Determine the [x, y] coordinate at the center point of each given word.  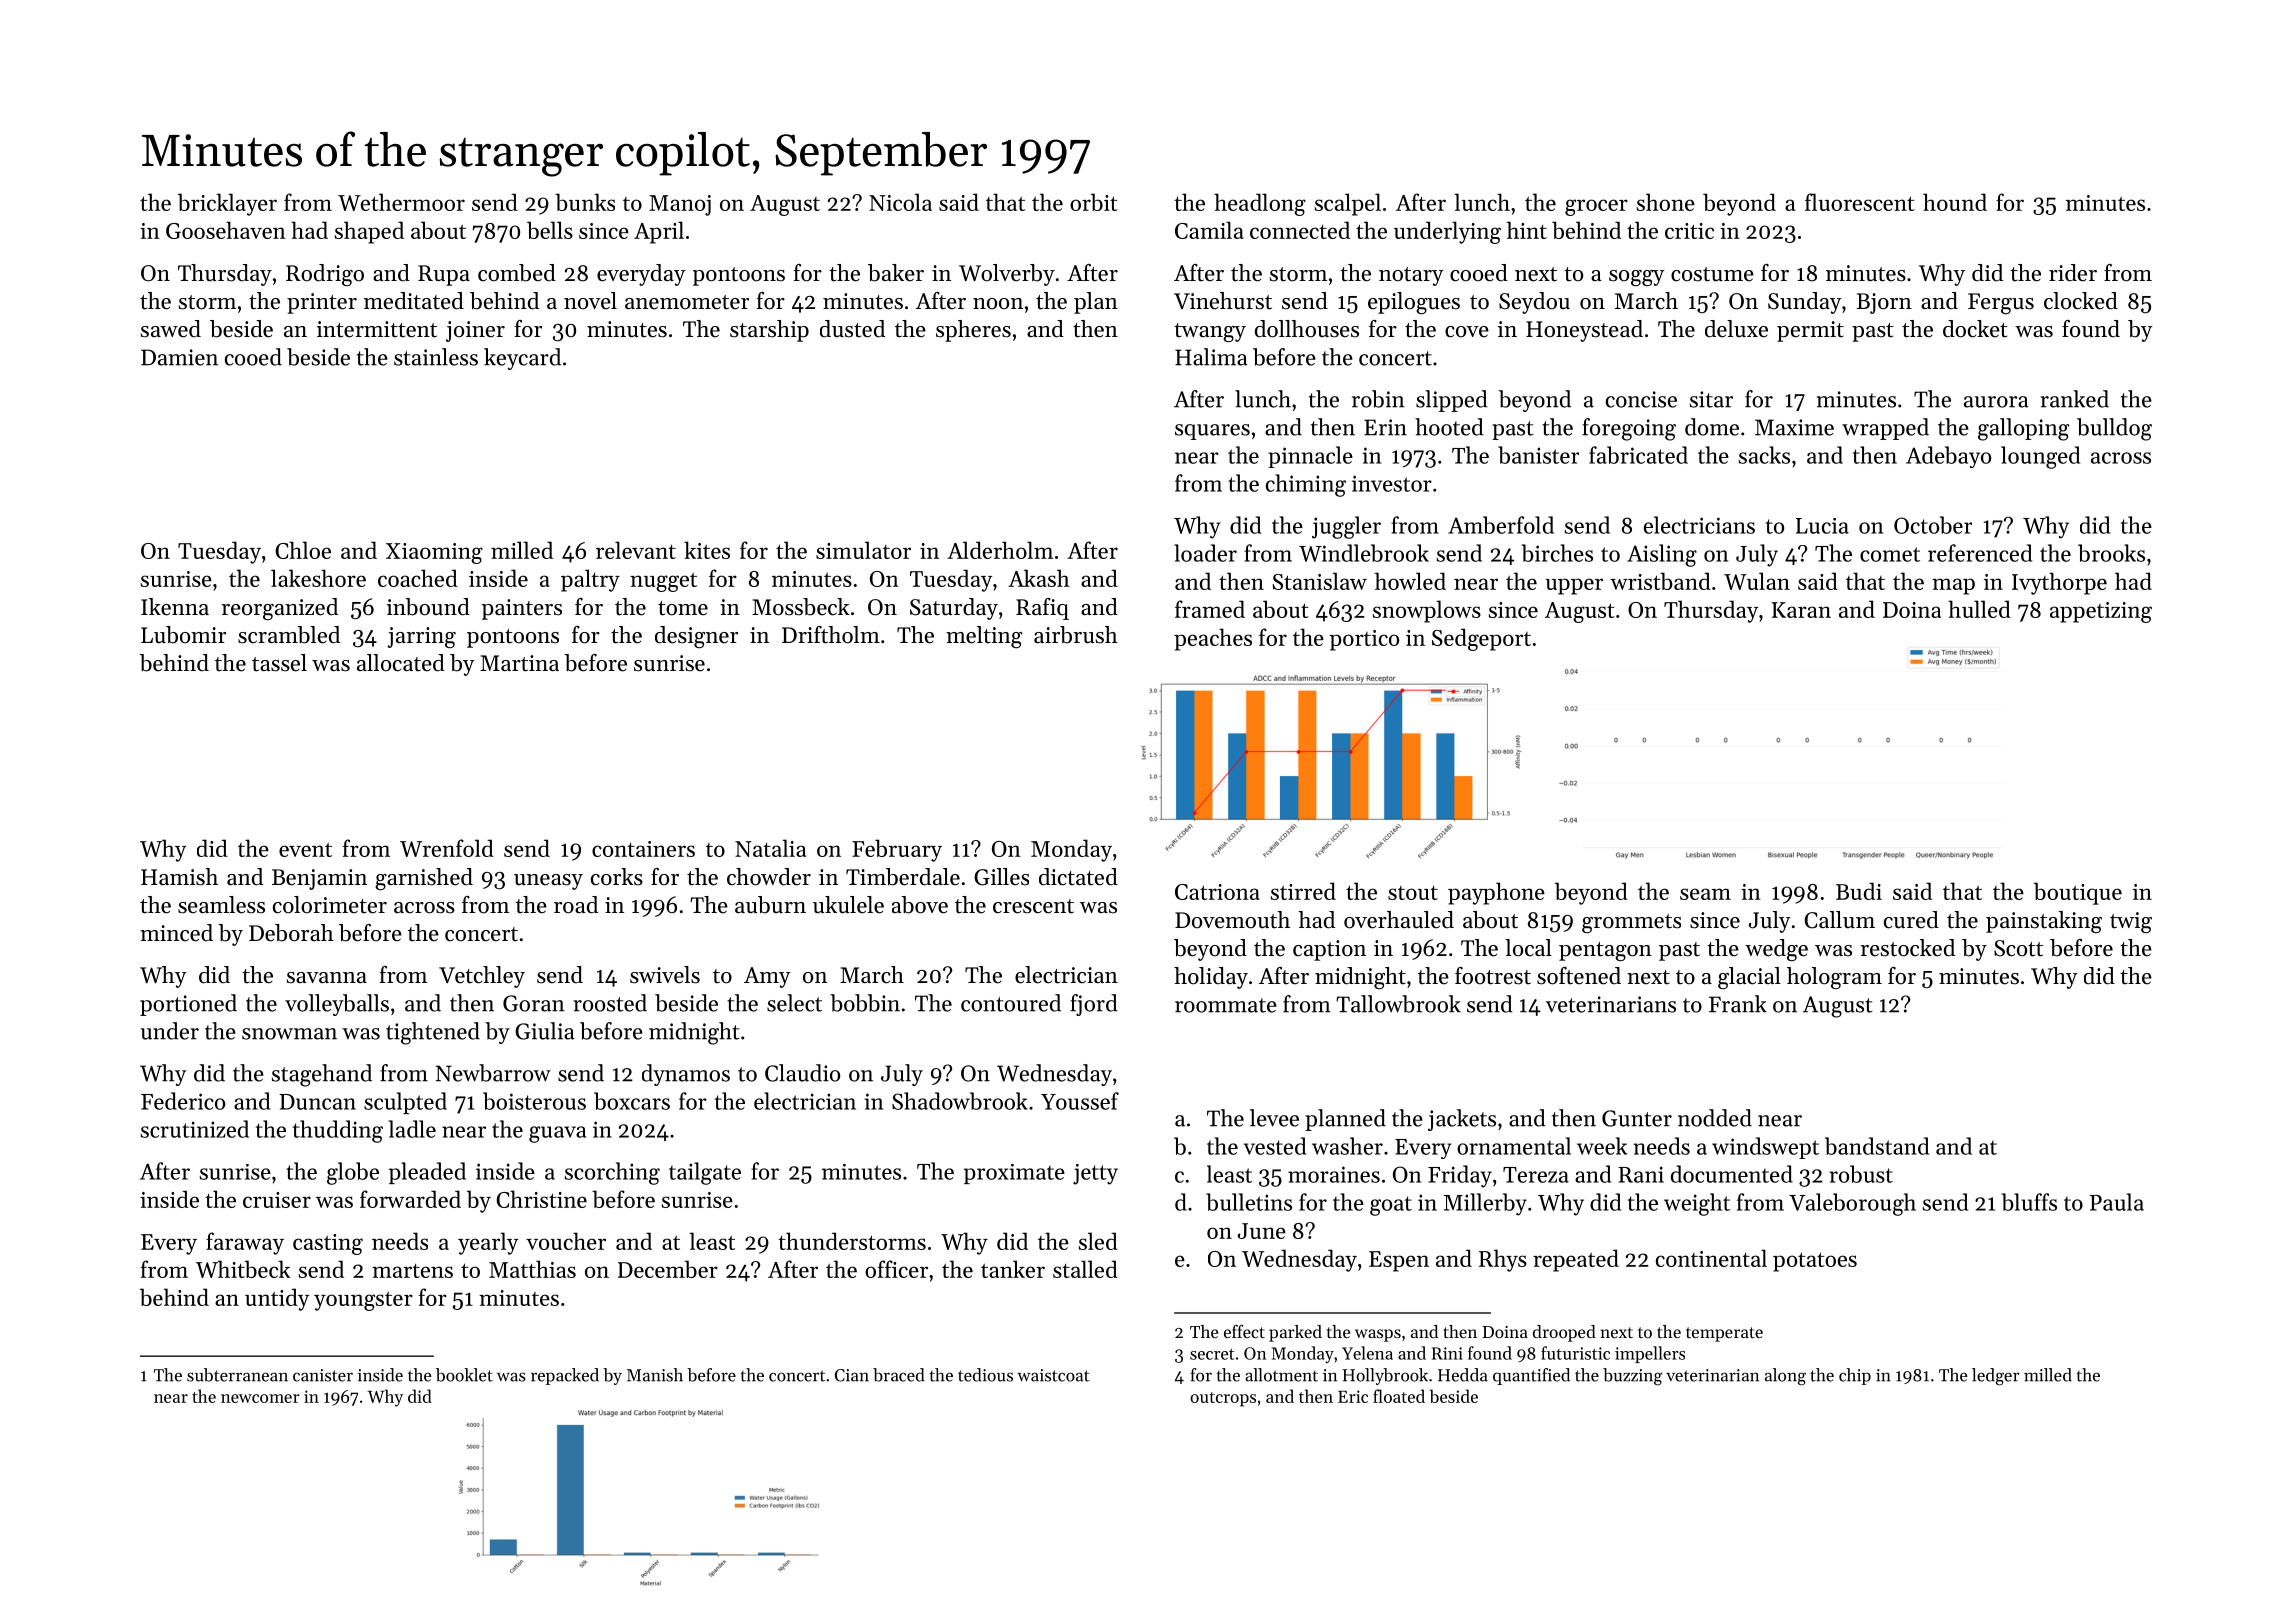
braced [898, 1375]
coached [418, 578]
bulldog [2114, 429]
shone [1666, 202]
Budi [1859, 891]
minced [176, 933]
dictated [1078, 877]
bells [550, 230]
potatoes [1815, 1262]
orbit [1094, 202]
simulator [863, 550]
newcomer [260, 1398]
